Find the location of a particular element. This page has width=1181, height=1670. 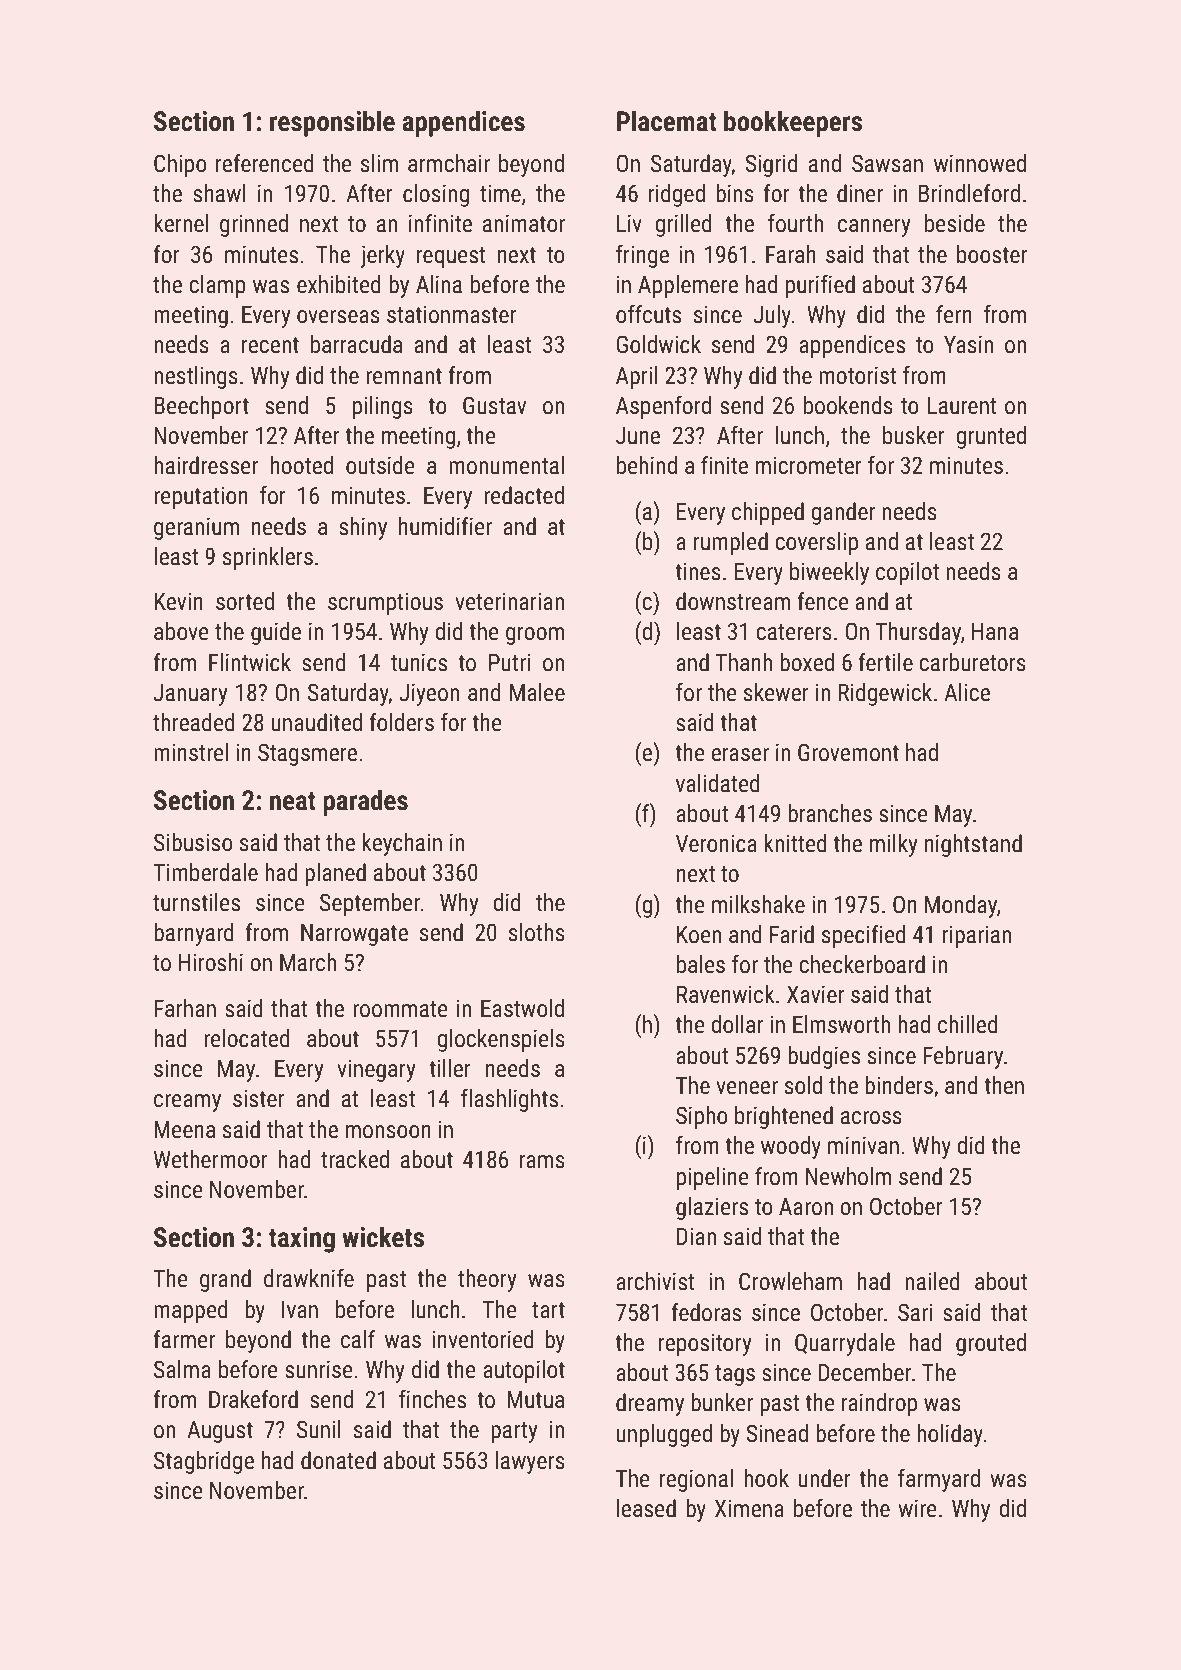

clamp is located at coordinates (217, 286).
